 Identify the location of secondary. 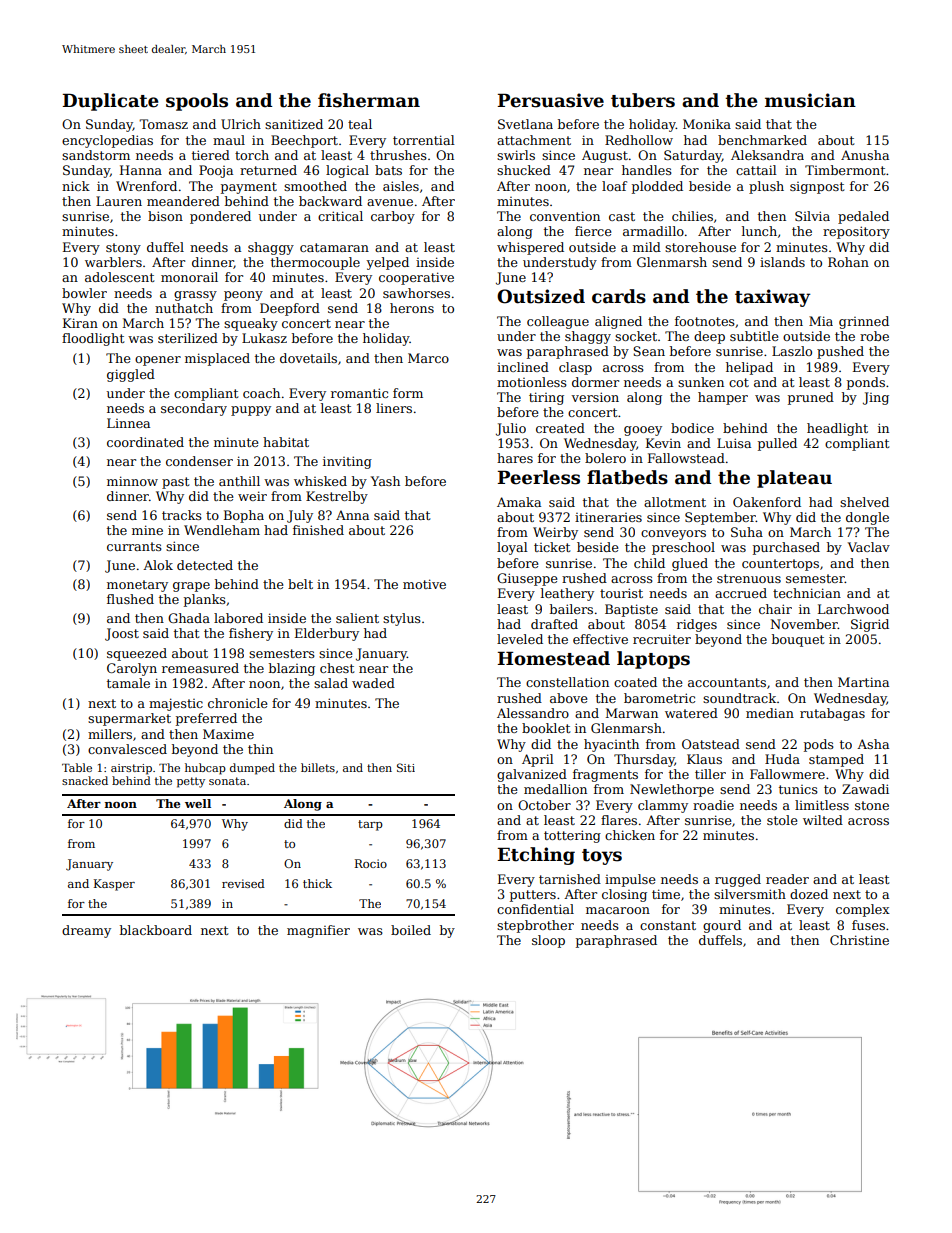
(194, 409).
